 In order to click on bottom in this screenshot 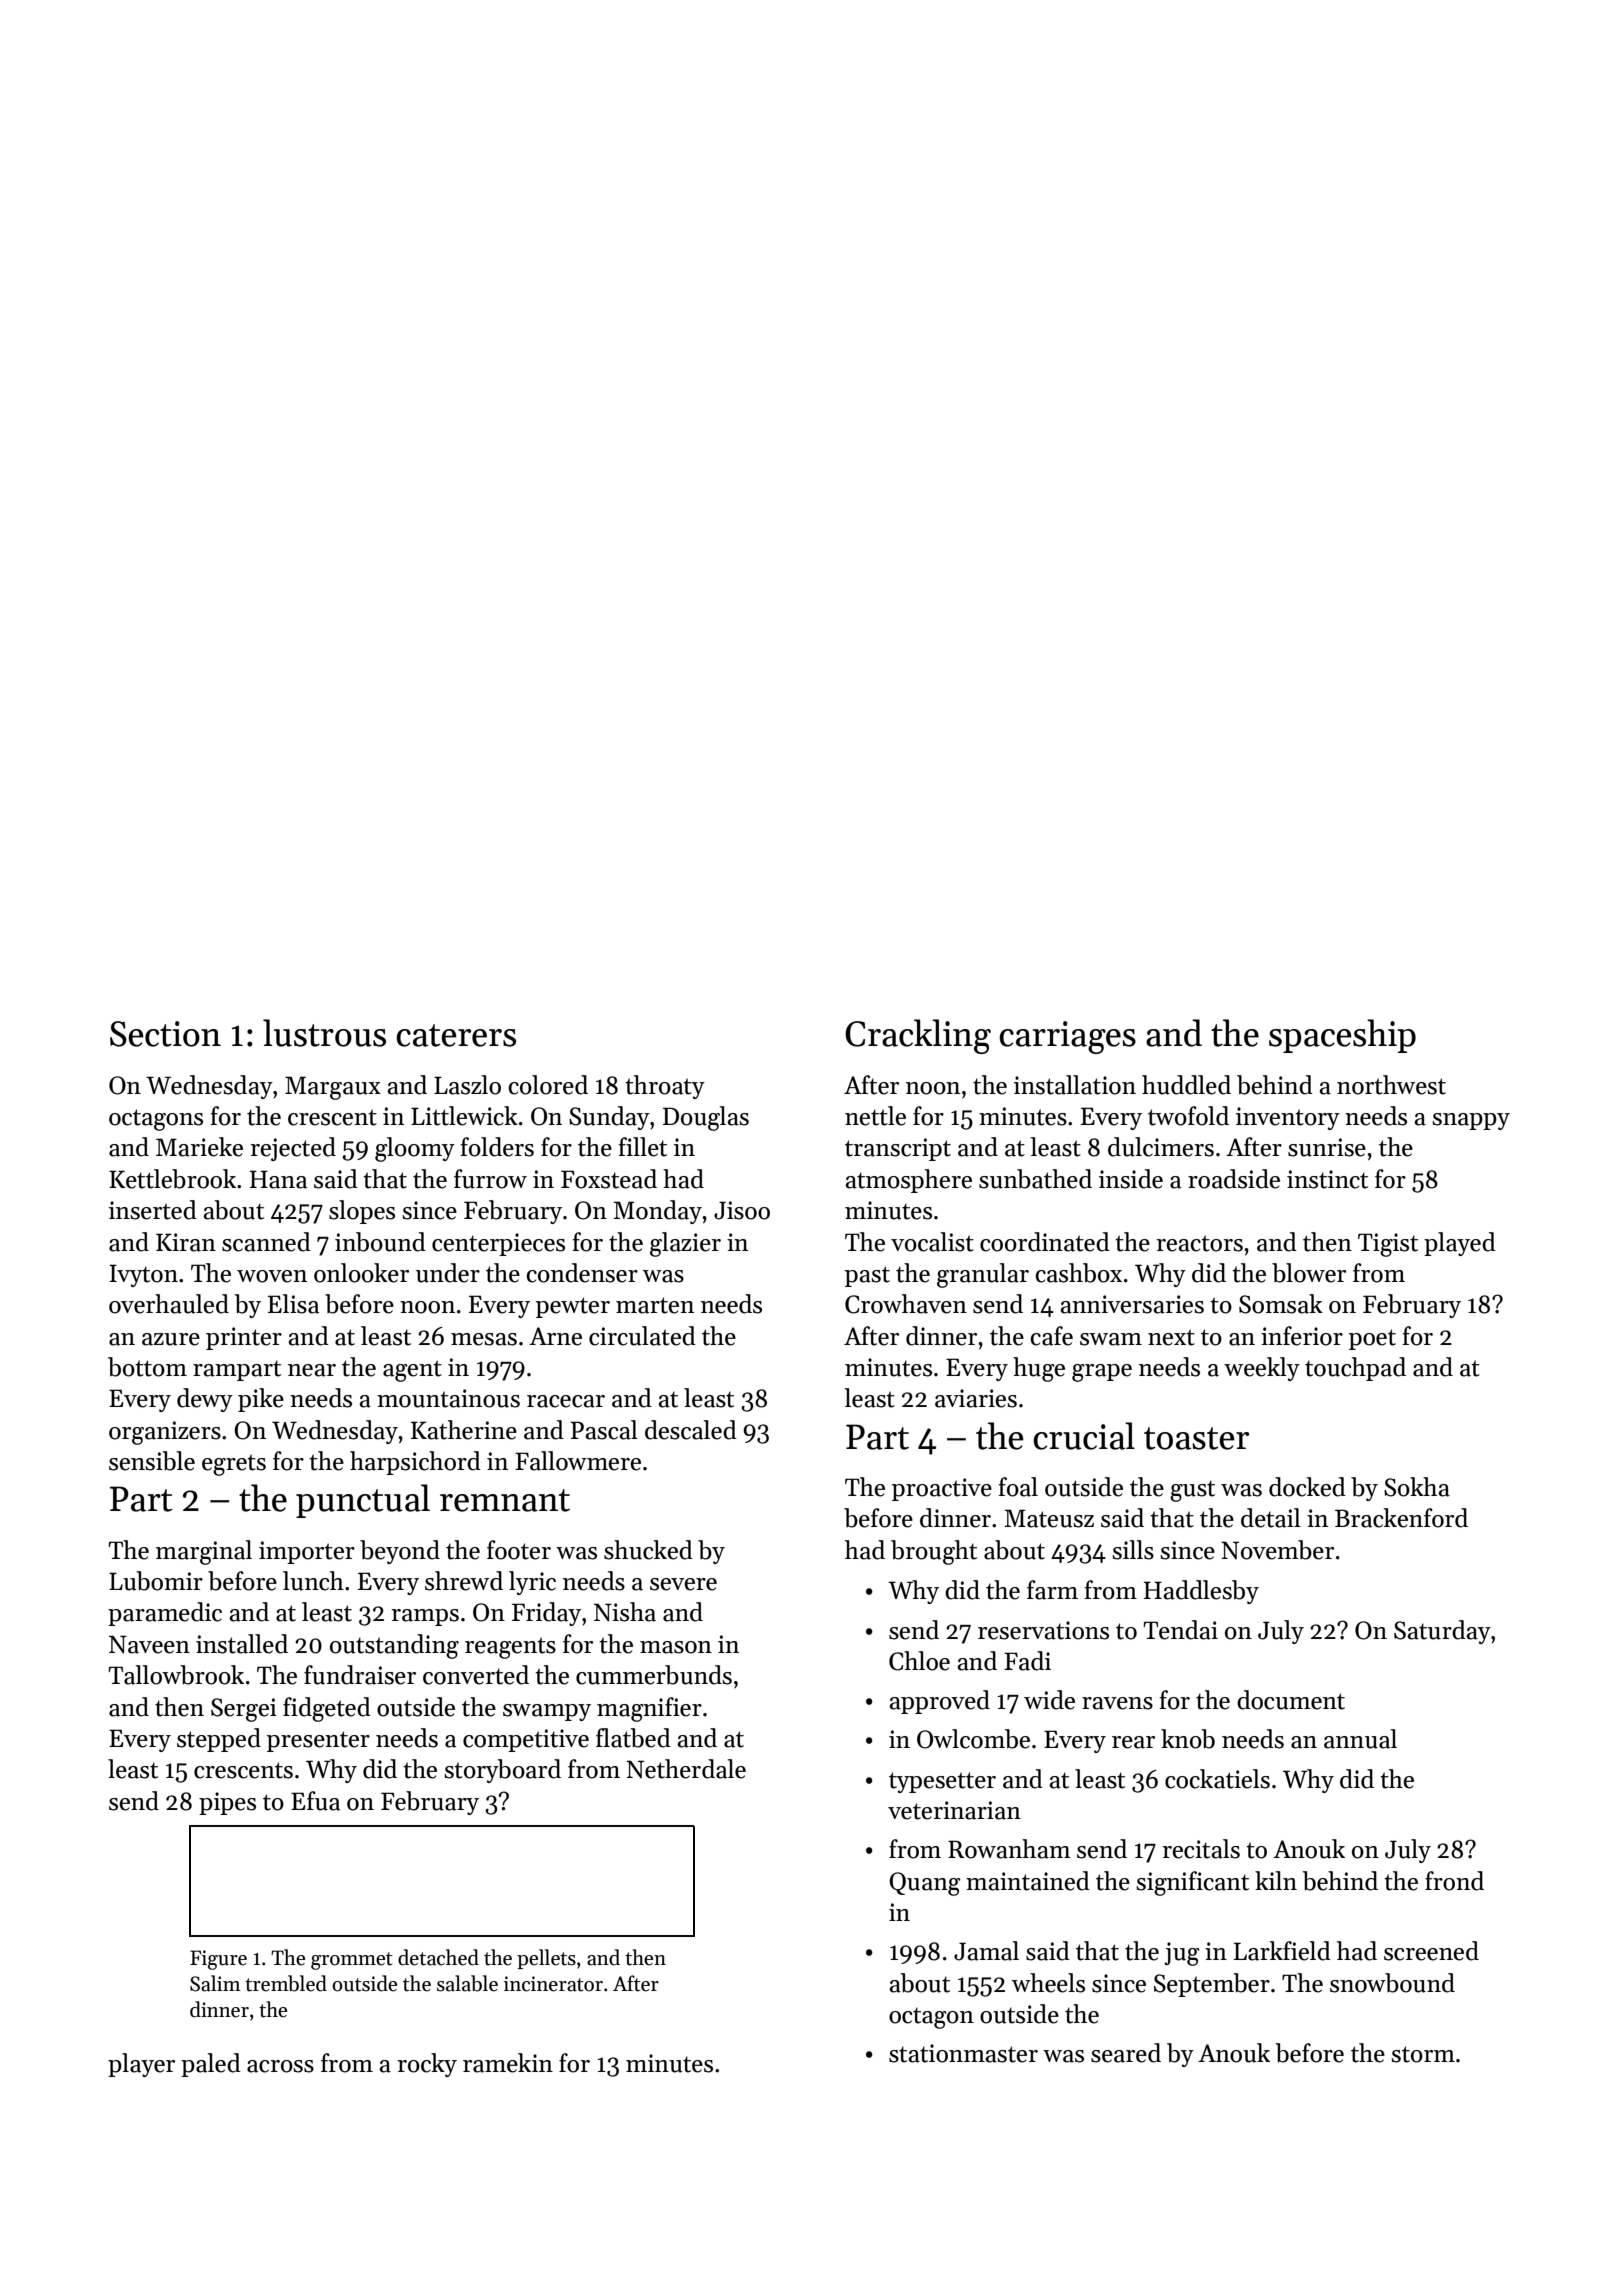, I will do `click(147, 1367)`.
